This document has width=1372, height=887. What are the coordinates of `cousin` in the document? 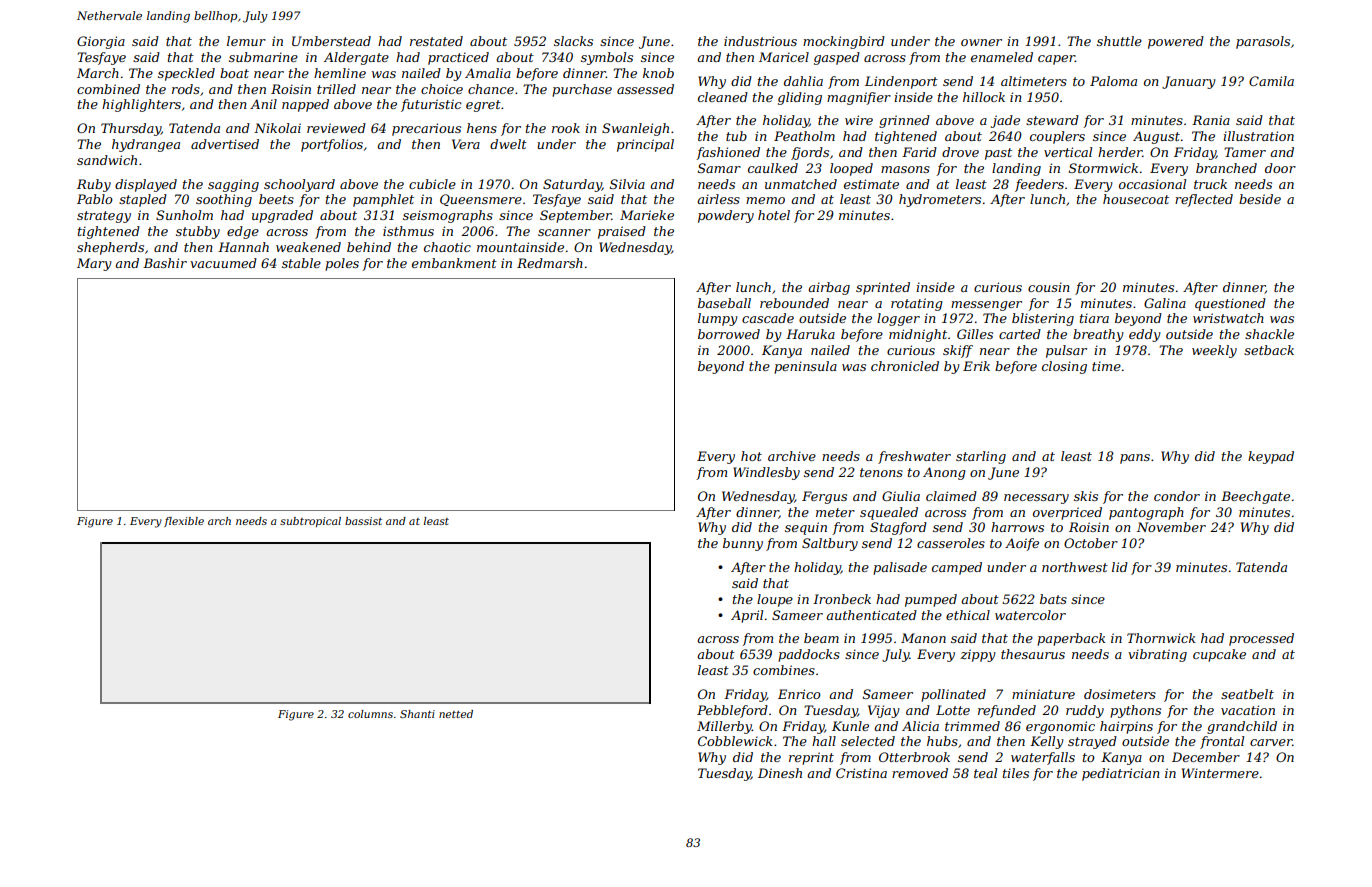 It's located at (1049, 287).
